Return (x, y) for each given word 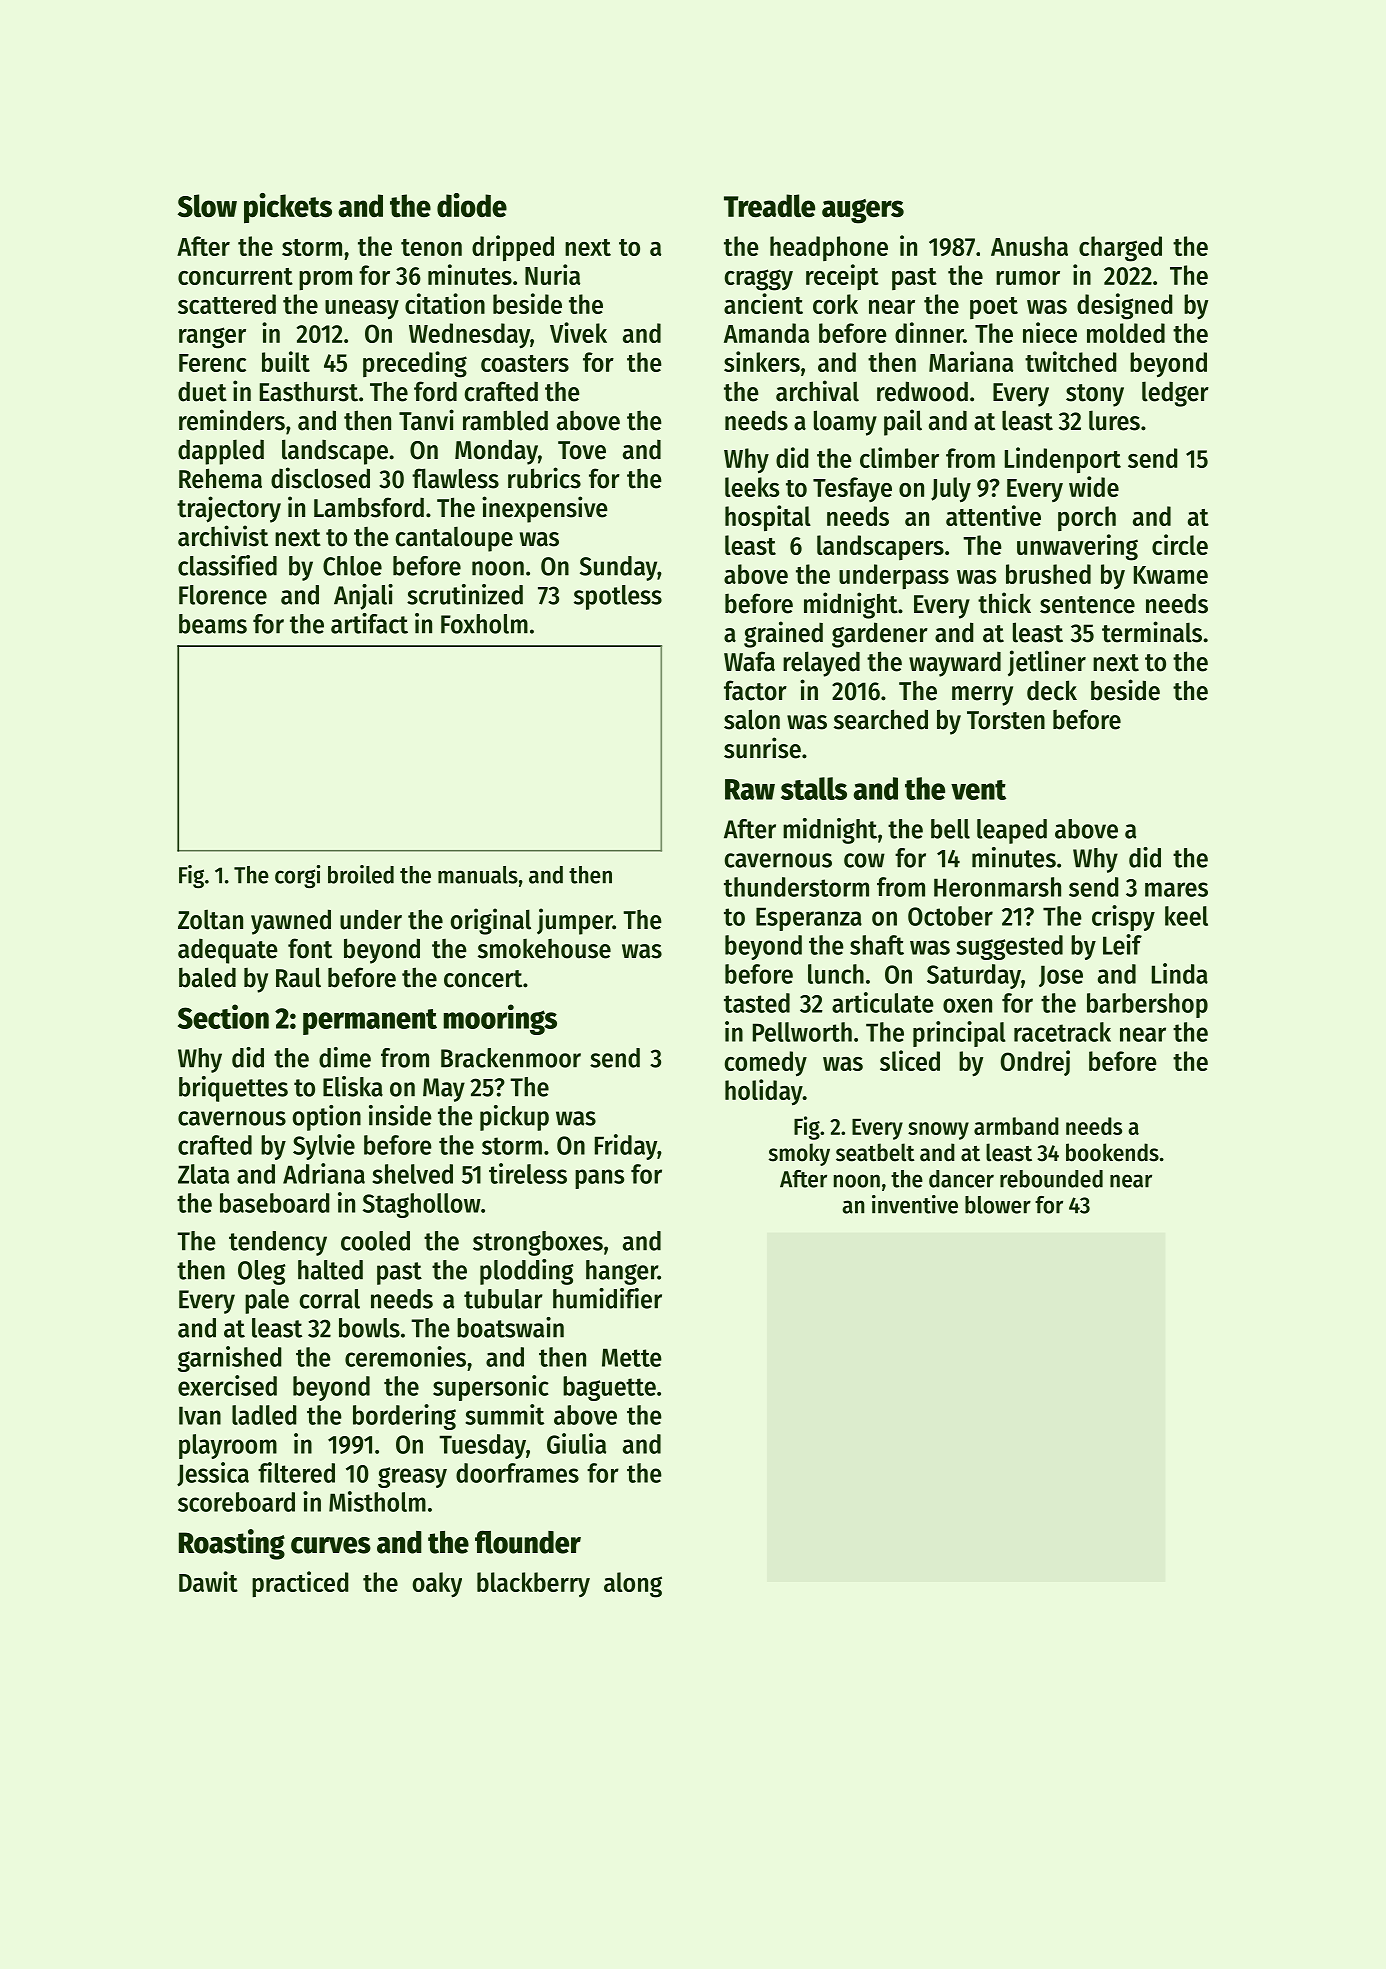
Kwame (1171, 575)
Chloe (352, 566)
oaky (437, 1585)
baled (207, 977)
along (633, 1585)
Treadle (769, 206)
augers (863, 211)
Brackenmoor (511, 1058)
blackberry (533, 1584)
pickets (288, 208)
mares (1176, 889)
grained (783, 634)
